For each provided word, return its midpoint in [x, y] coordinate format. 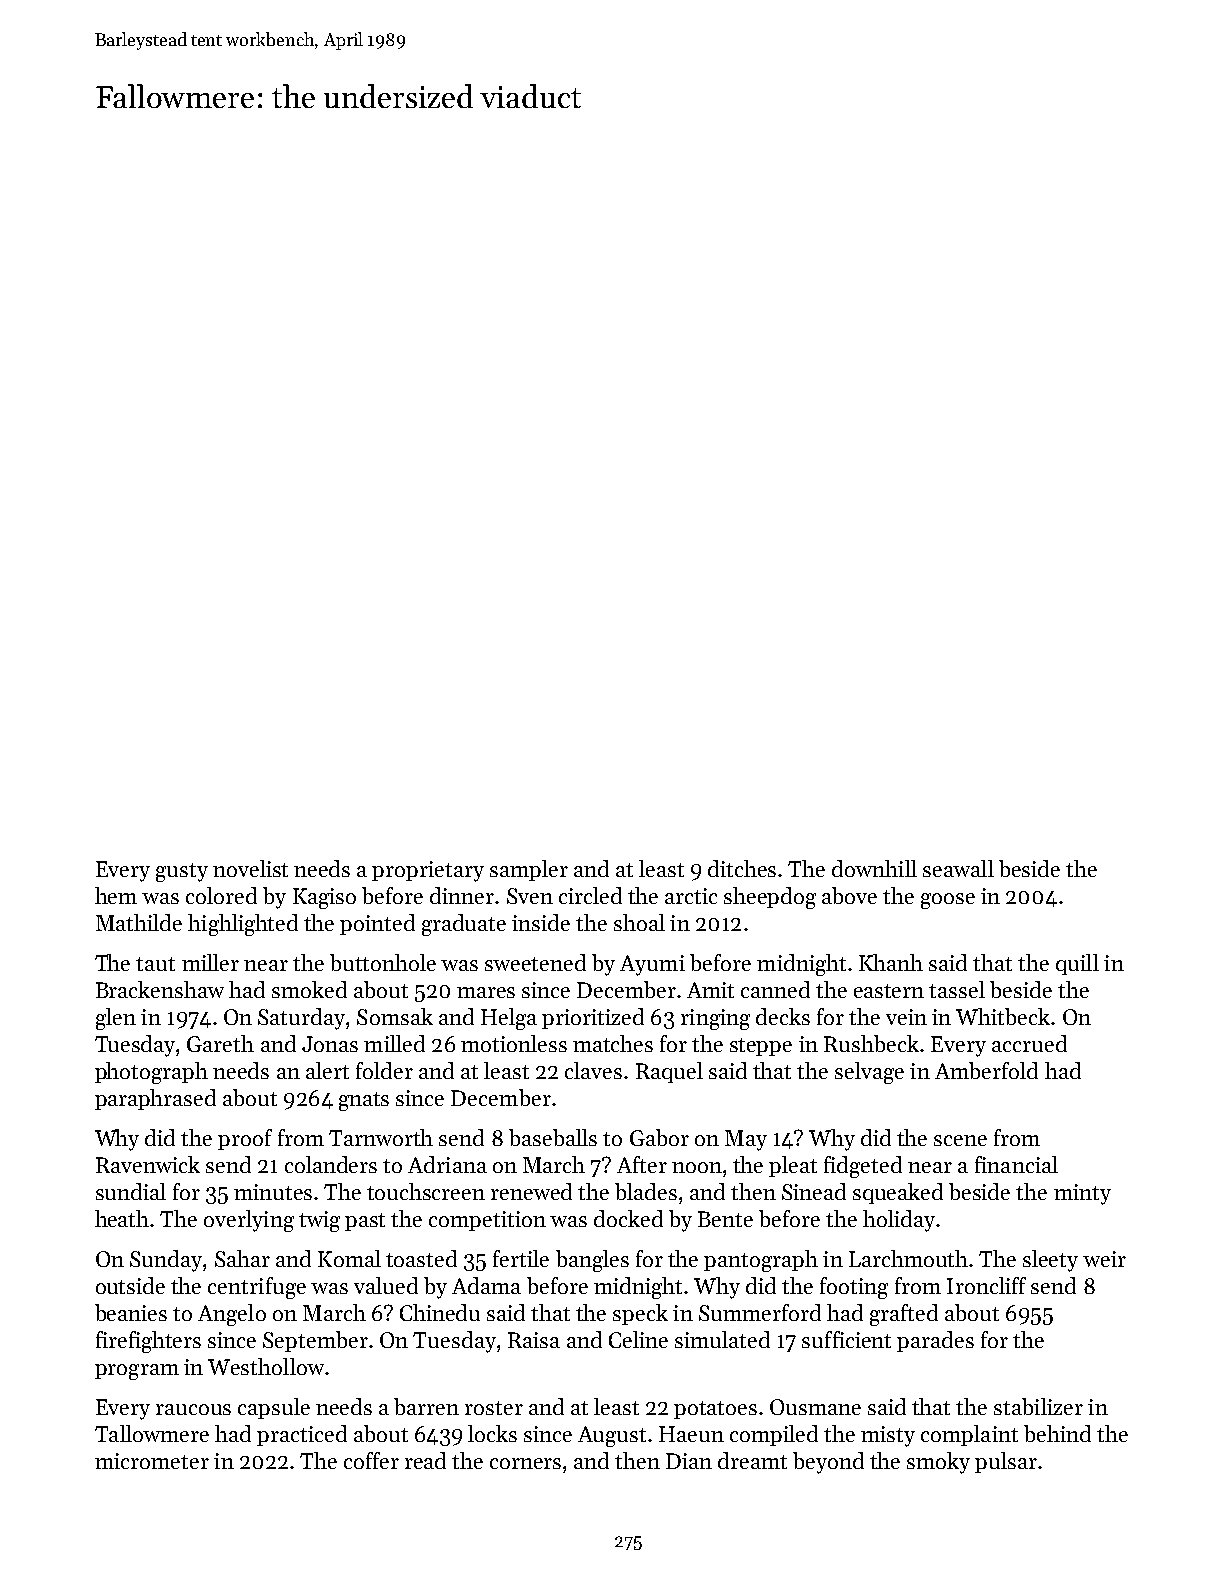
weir [1104, 1259]
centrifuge [257, 1288]
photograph [151, 1073]
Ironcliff [986, 1285]
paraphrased [155, 1099]
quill [1077, 964]
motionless [514, 1043]
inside [541, 922]
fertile [521, 1258]
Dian [689, 1461]
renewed [531, 1191]
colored [221, 895]
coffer [371, 1460]
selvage [869, 1073]
